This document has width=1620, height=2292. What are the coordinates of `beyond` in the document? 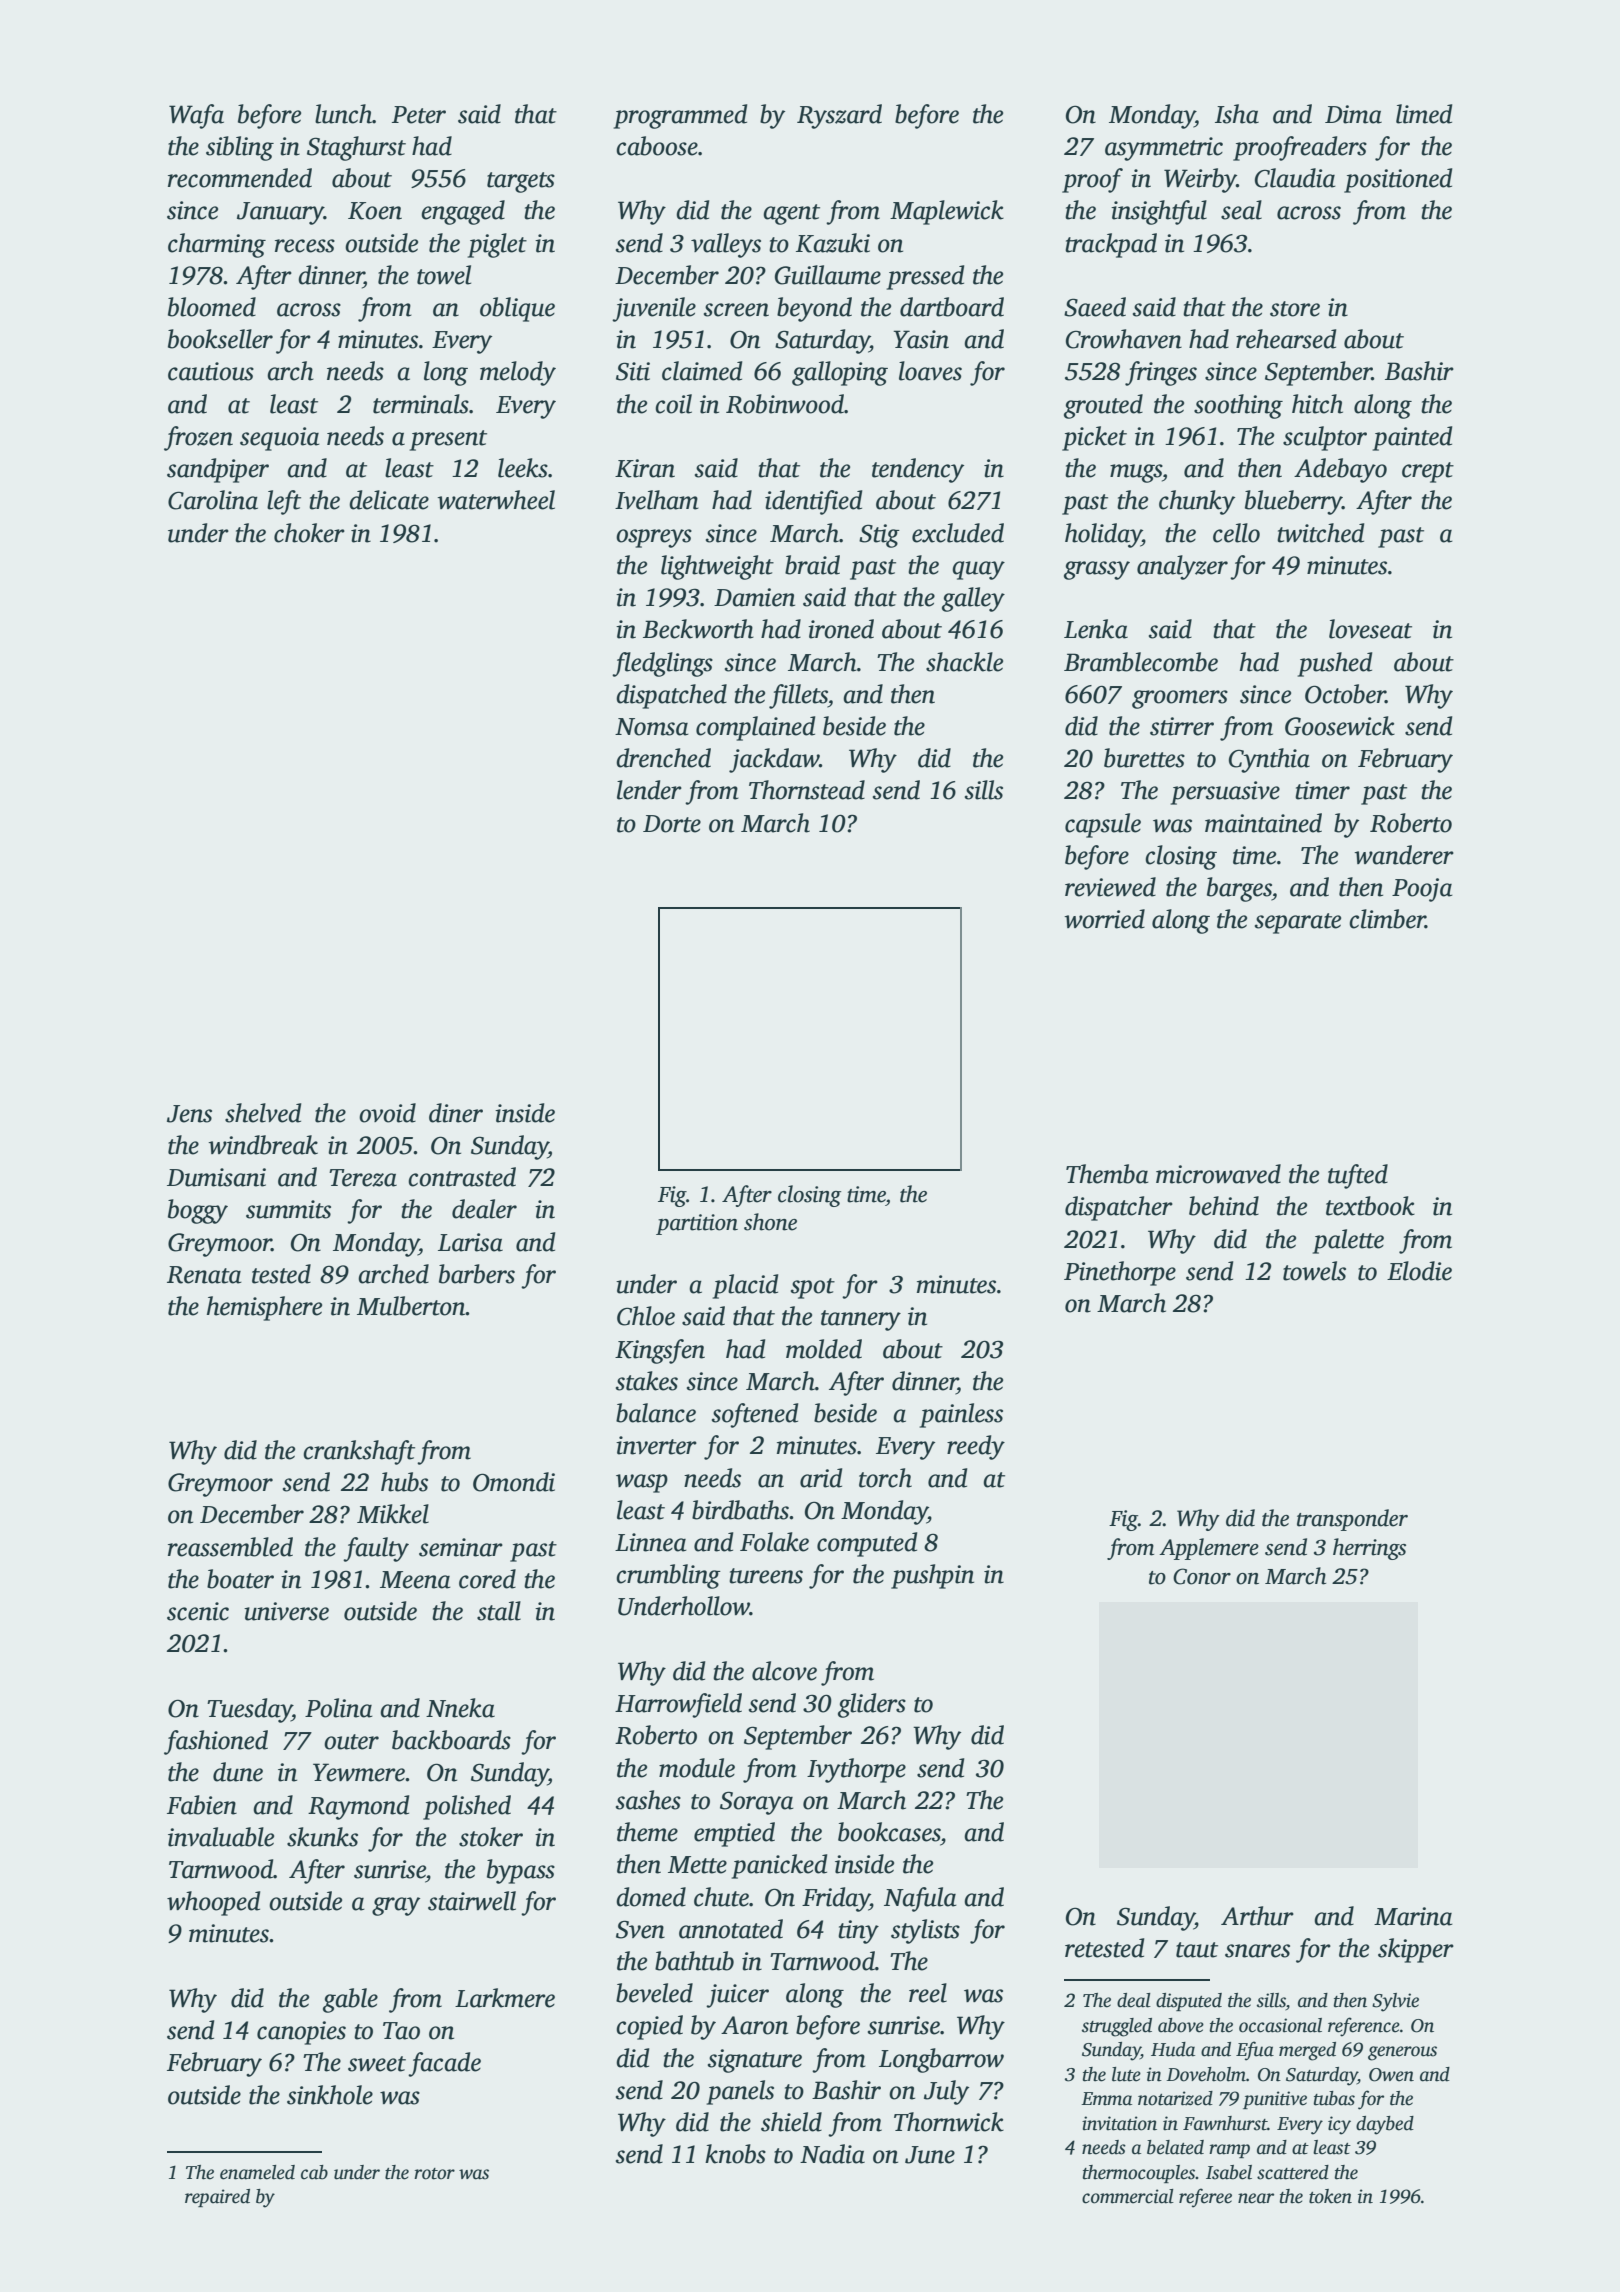 It's located at (814, 309).
